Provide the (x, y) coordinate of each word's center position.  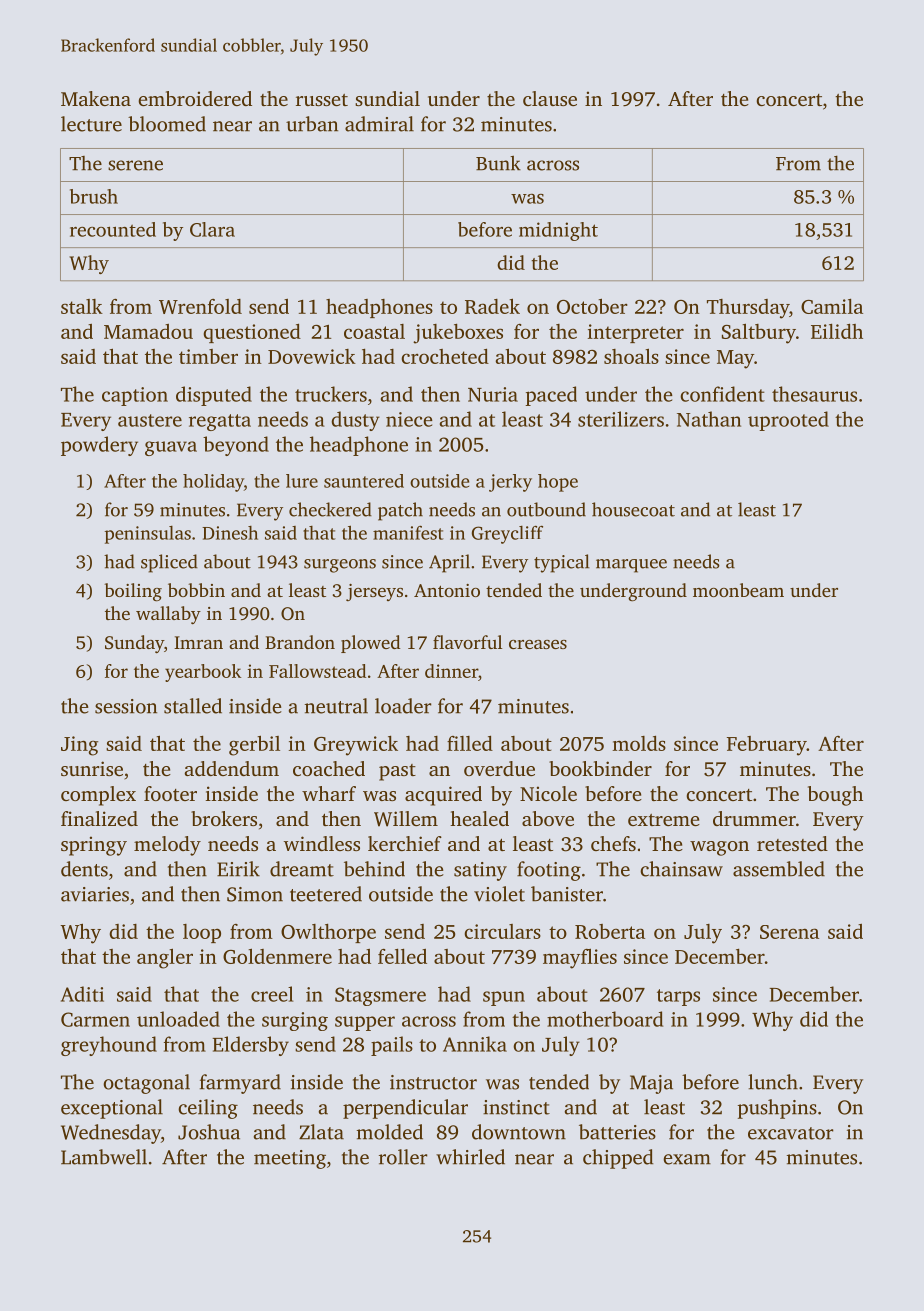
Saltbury (759, 333)
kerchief (405, 843)
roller (403, 1157)
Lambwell (104, 1157)
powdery (99, 446)
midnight (558, 231)
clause (550, 98)
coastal (374, 331)
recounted (113, 229)
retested (792, 843)
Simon (255, 894)
